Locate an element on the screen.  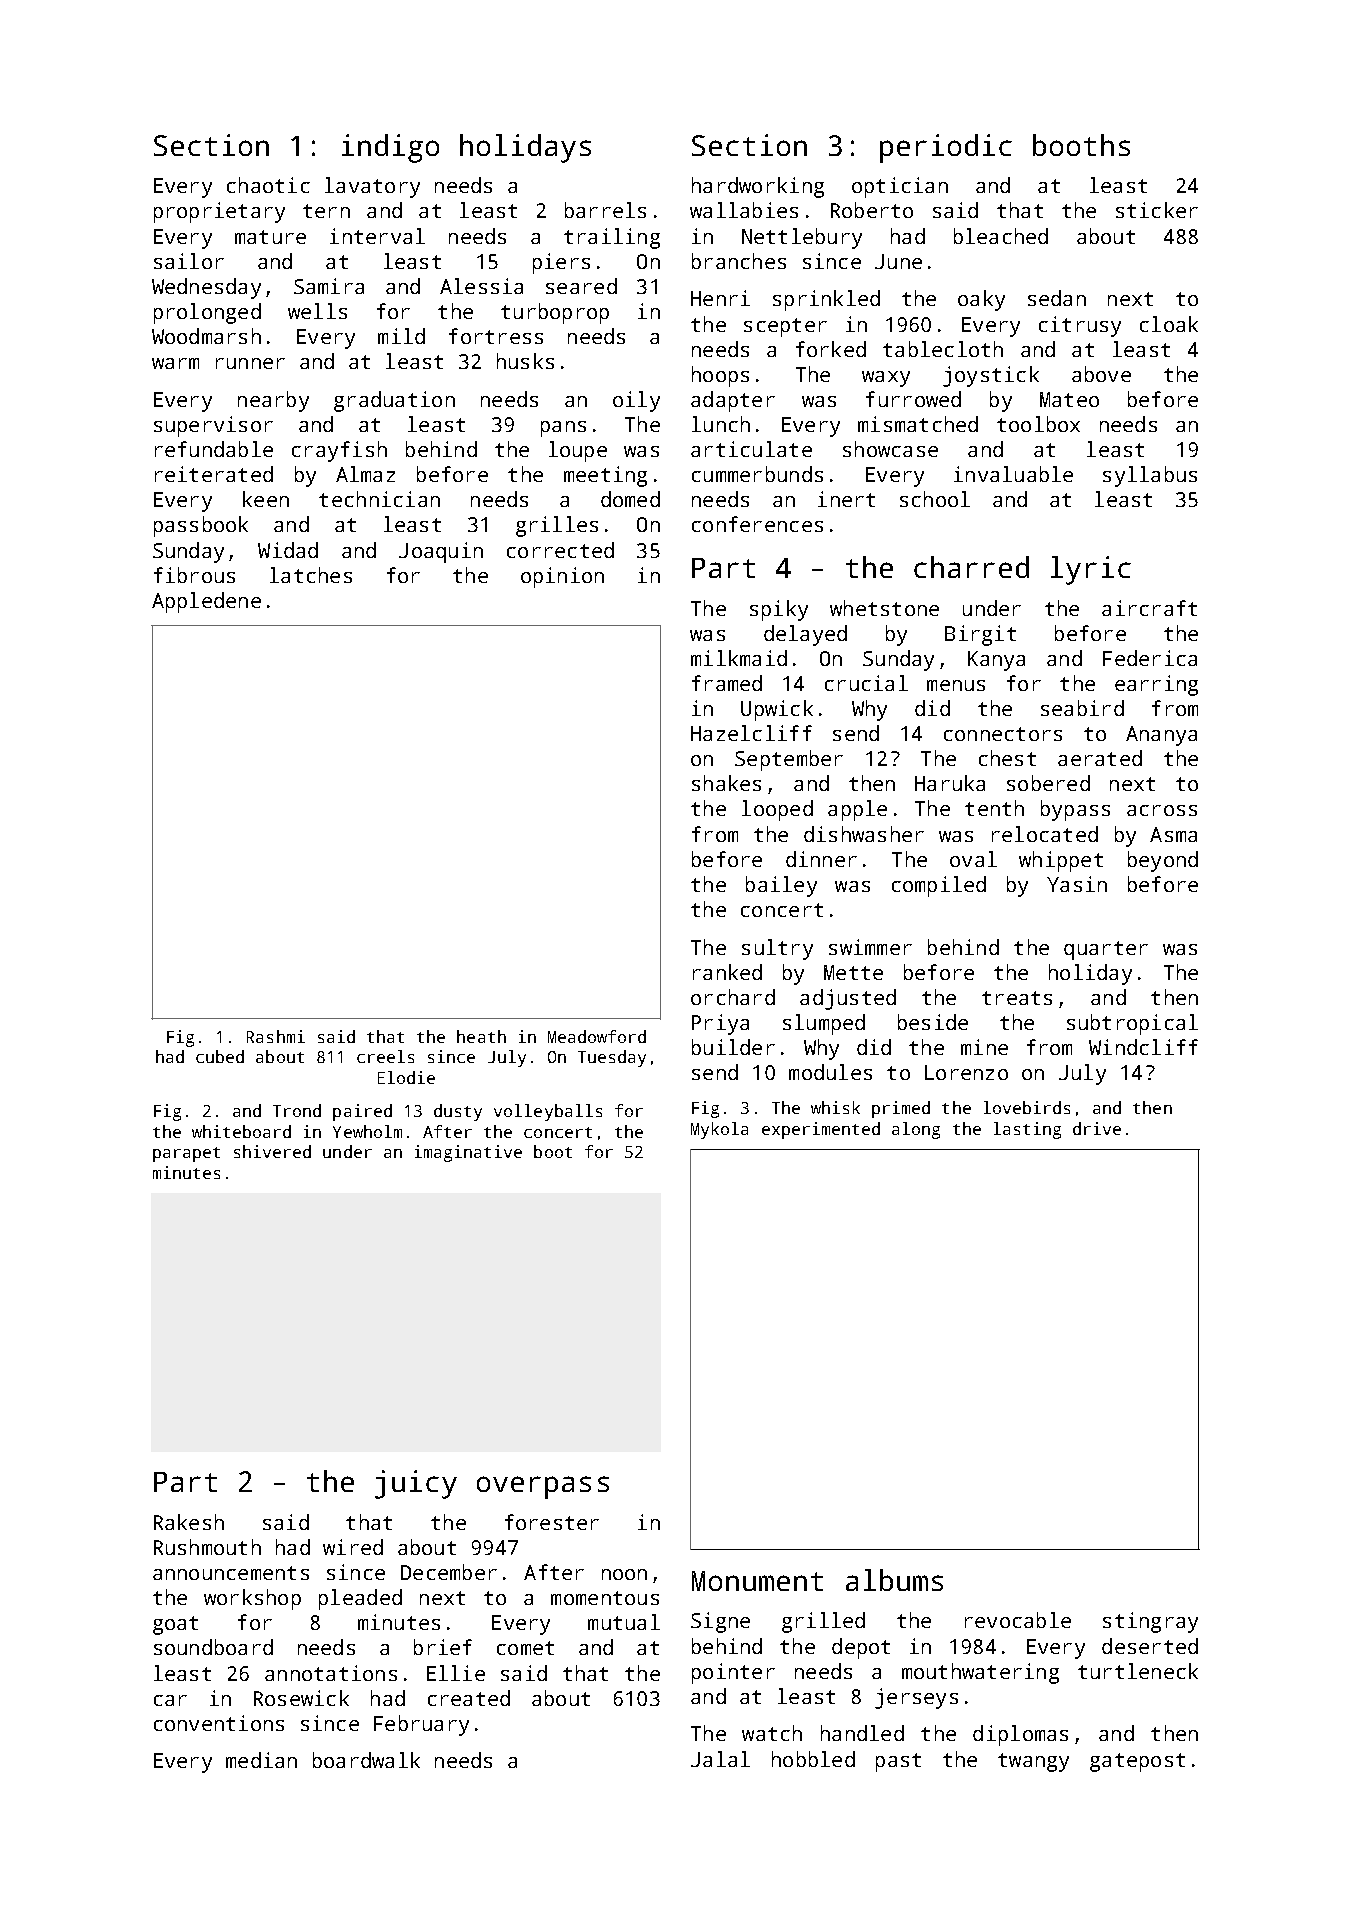
cloak is located at coordinates (1169, 324).
